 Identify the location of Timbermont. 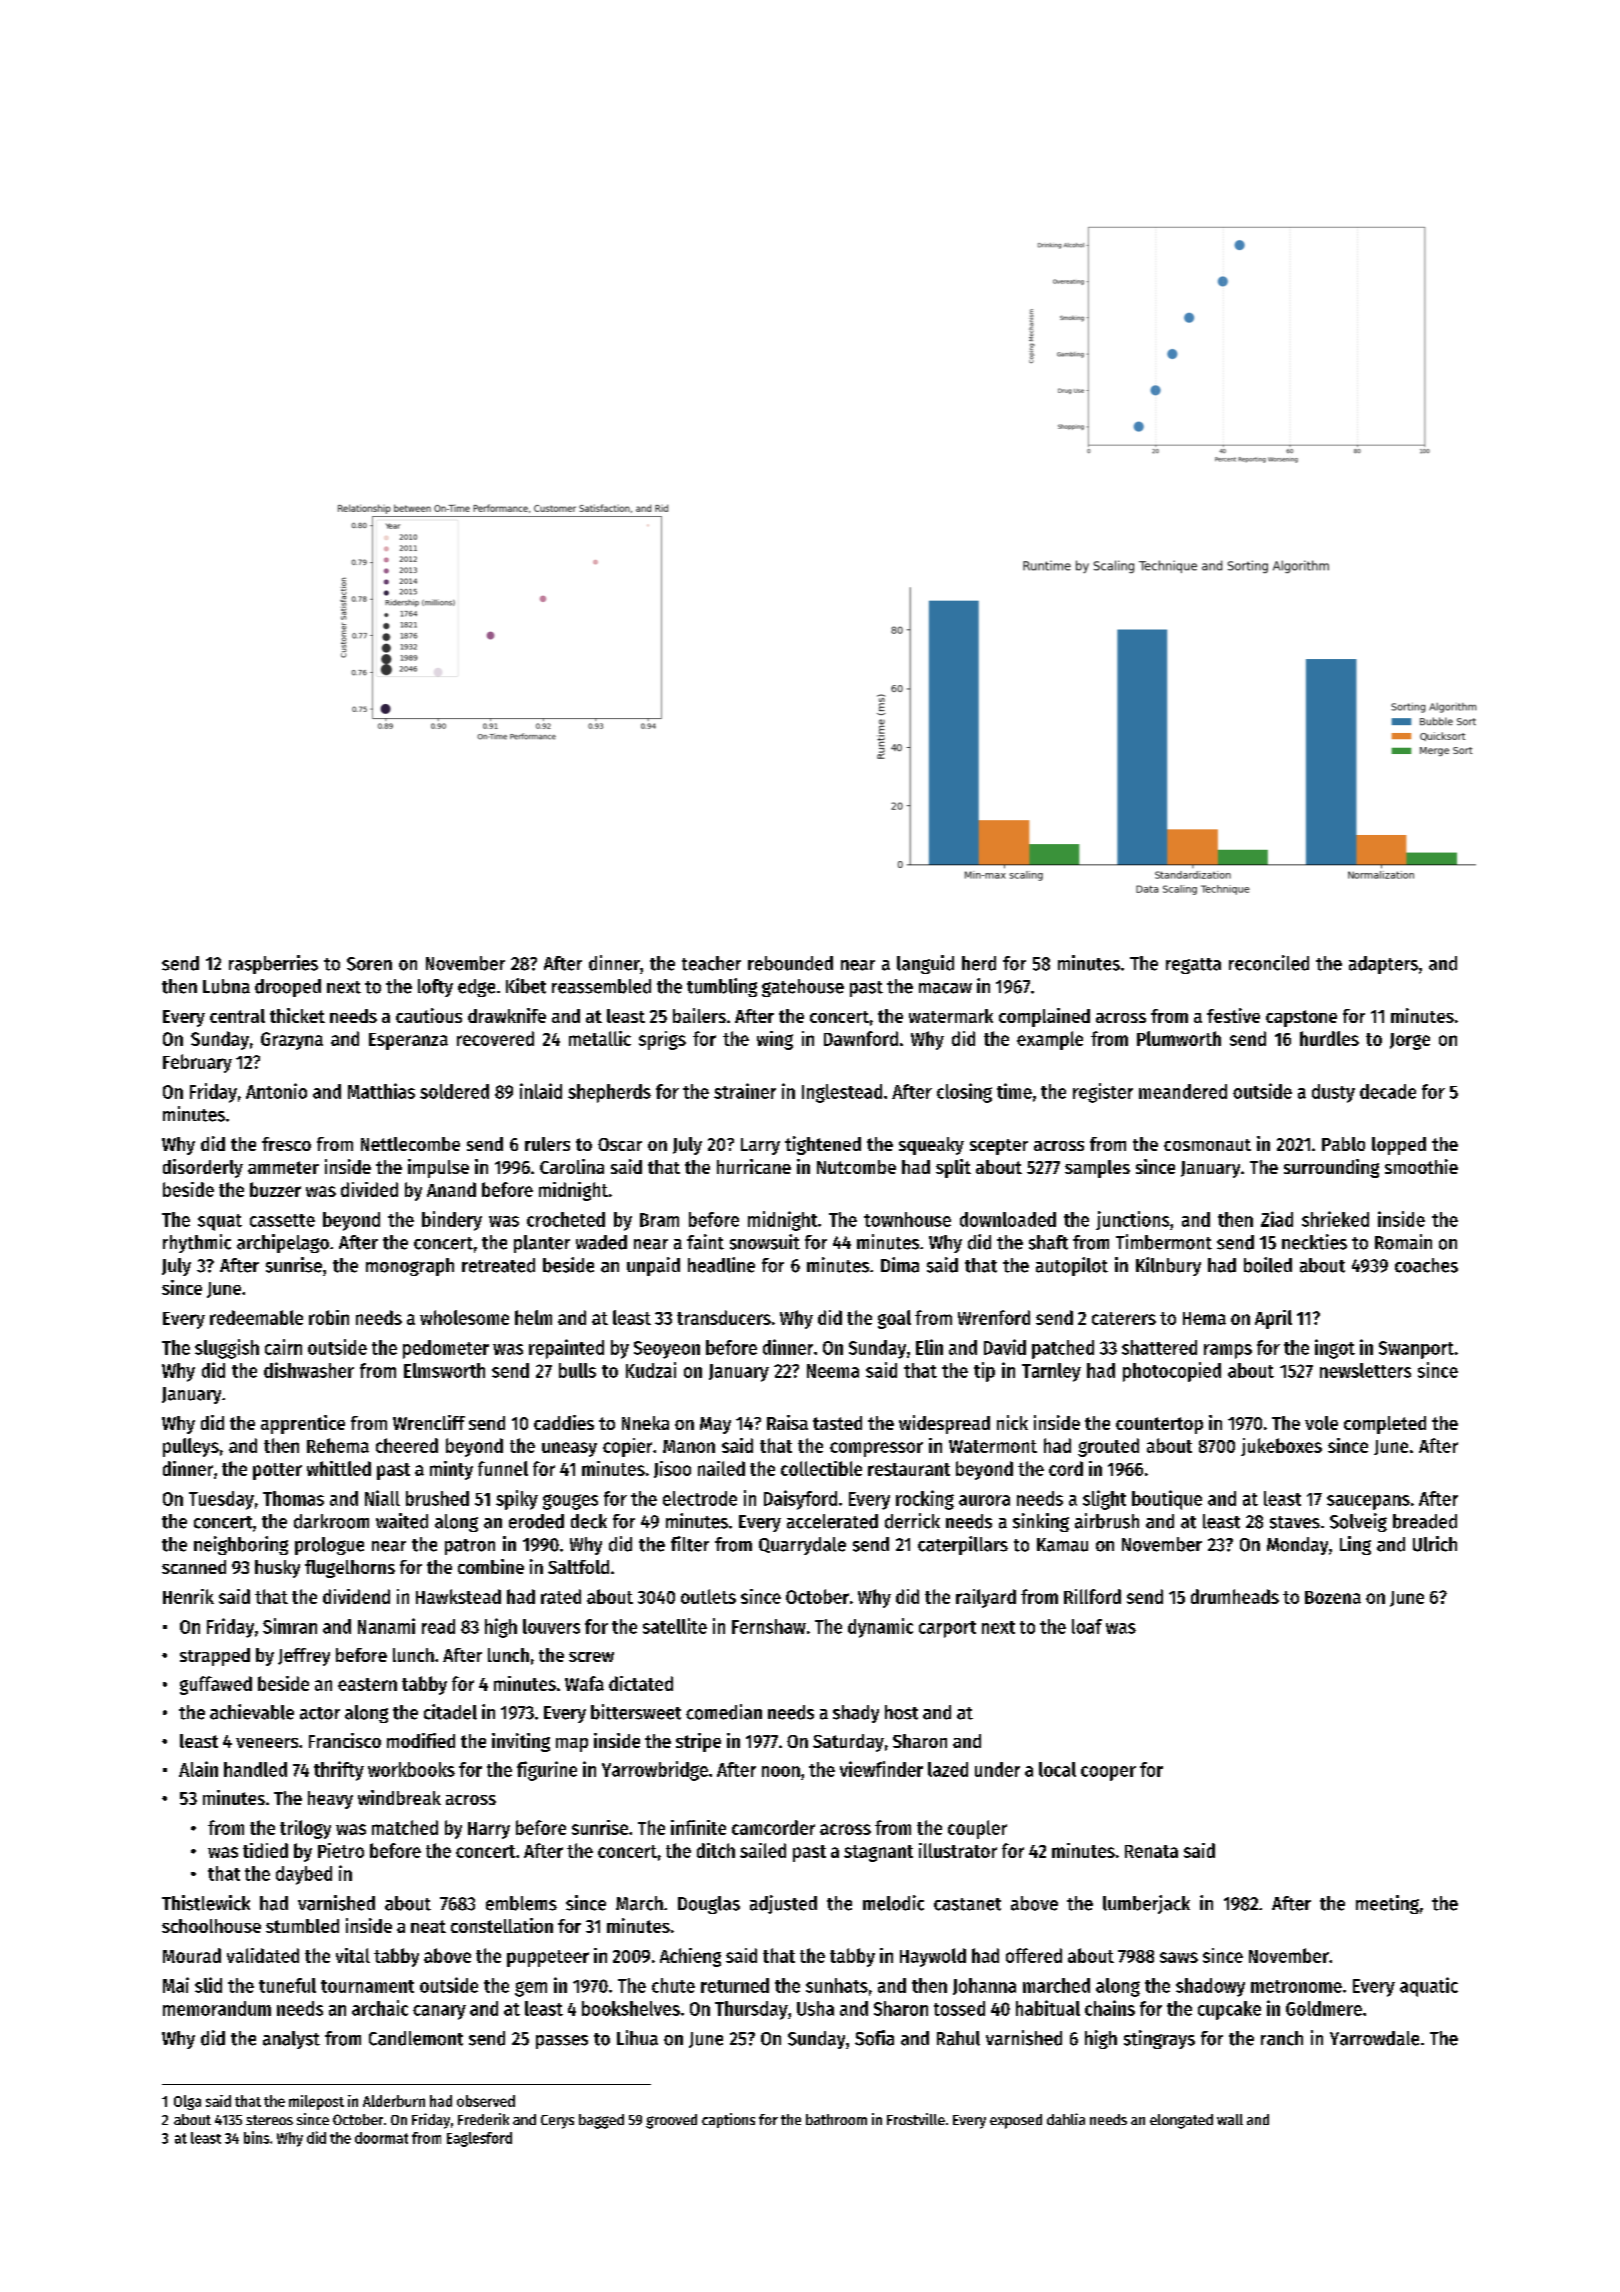
(1164, 1242).
